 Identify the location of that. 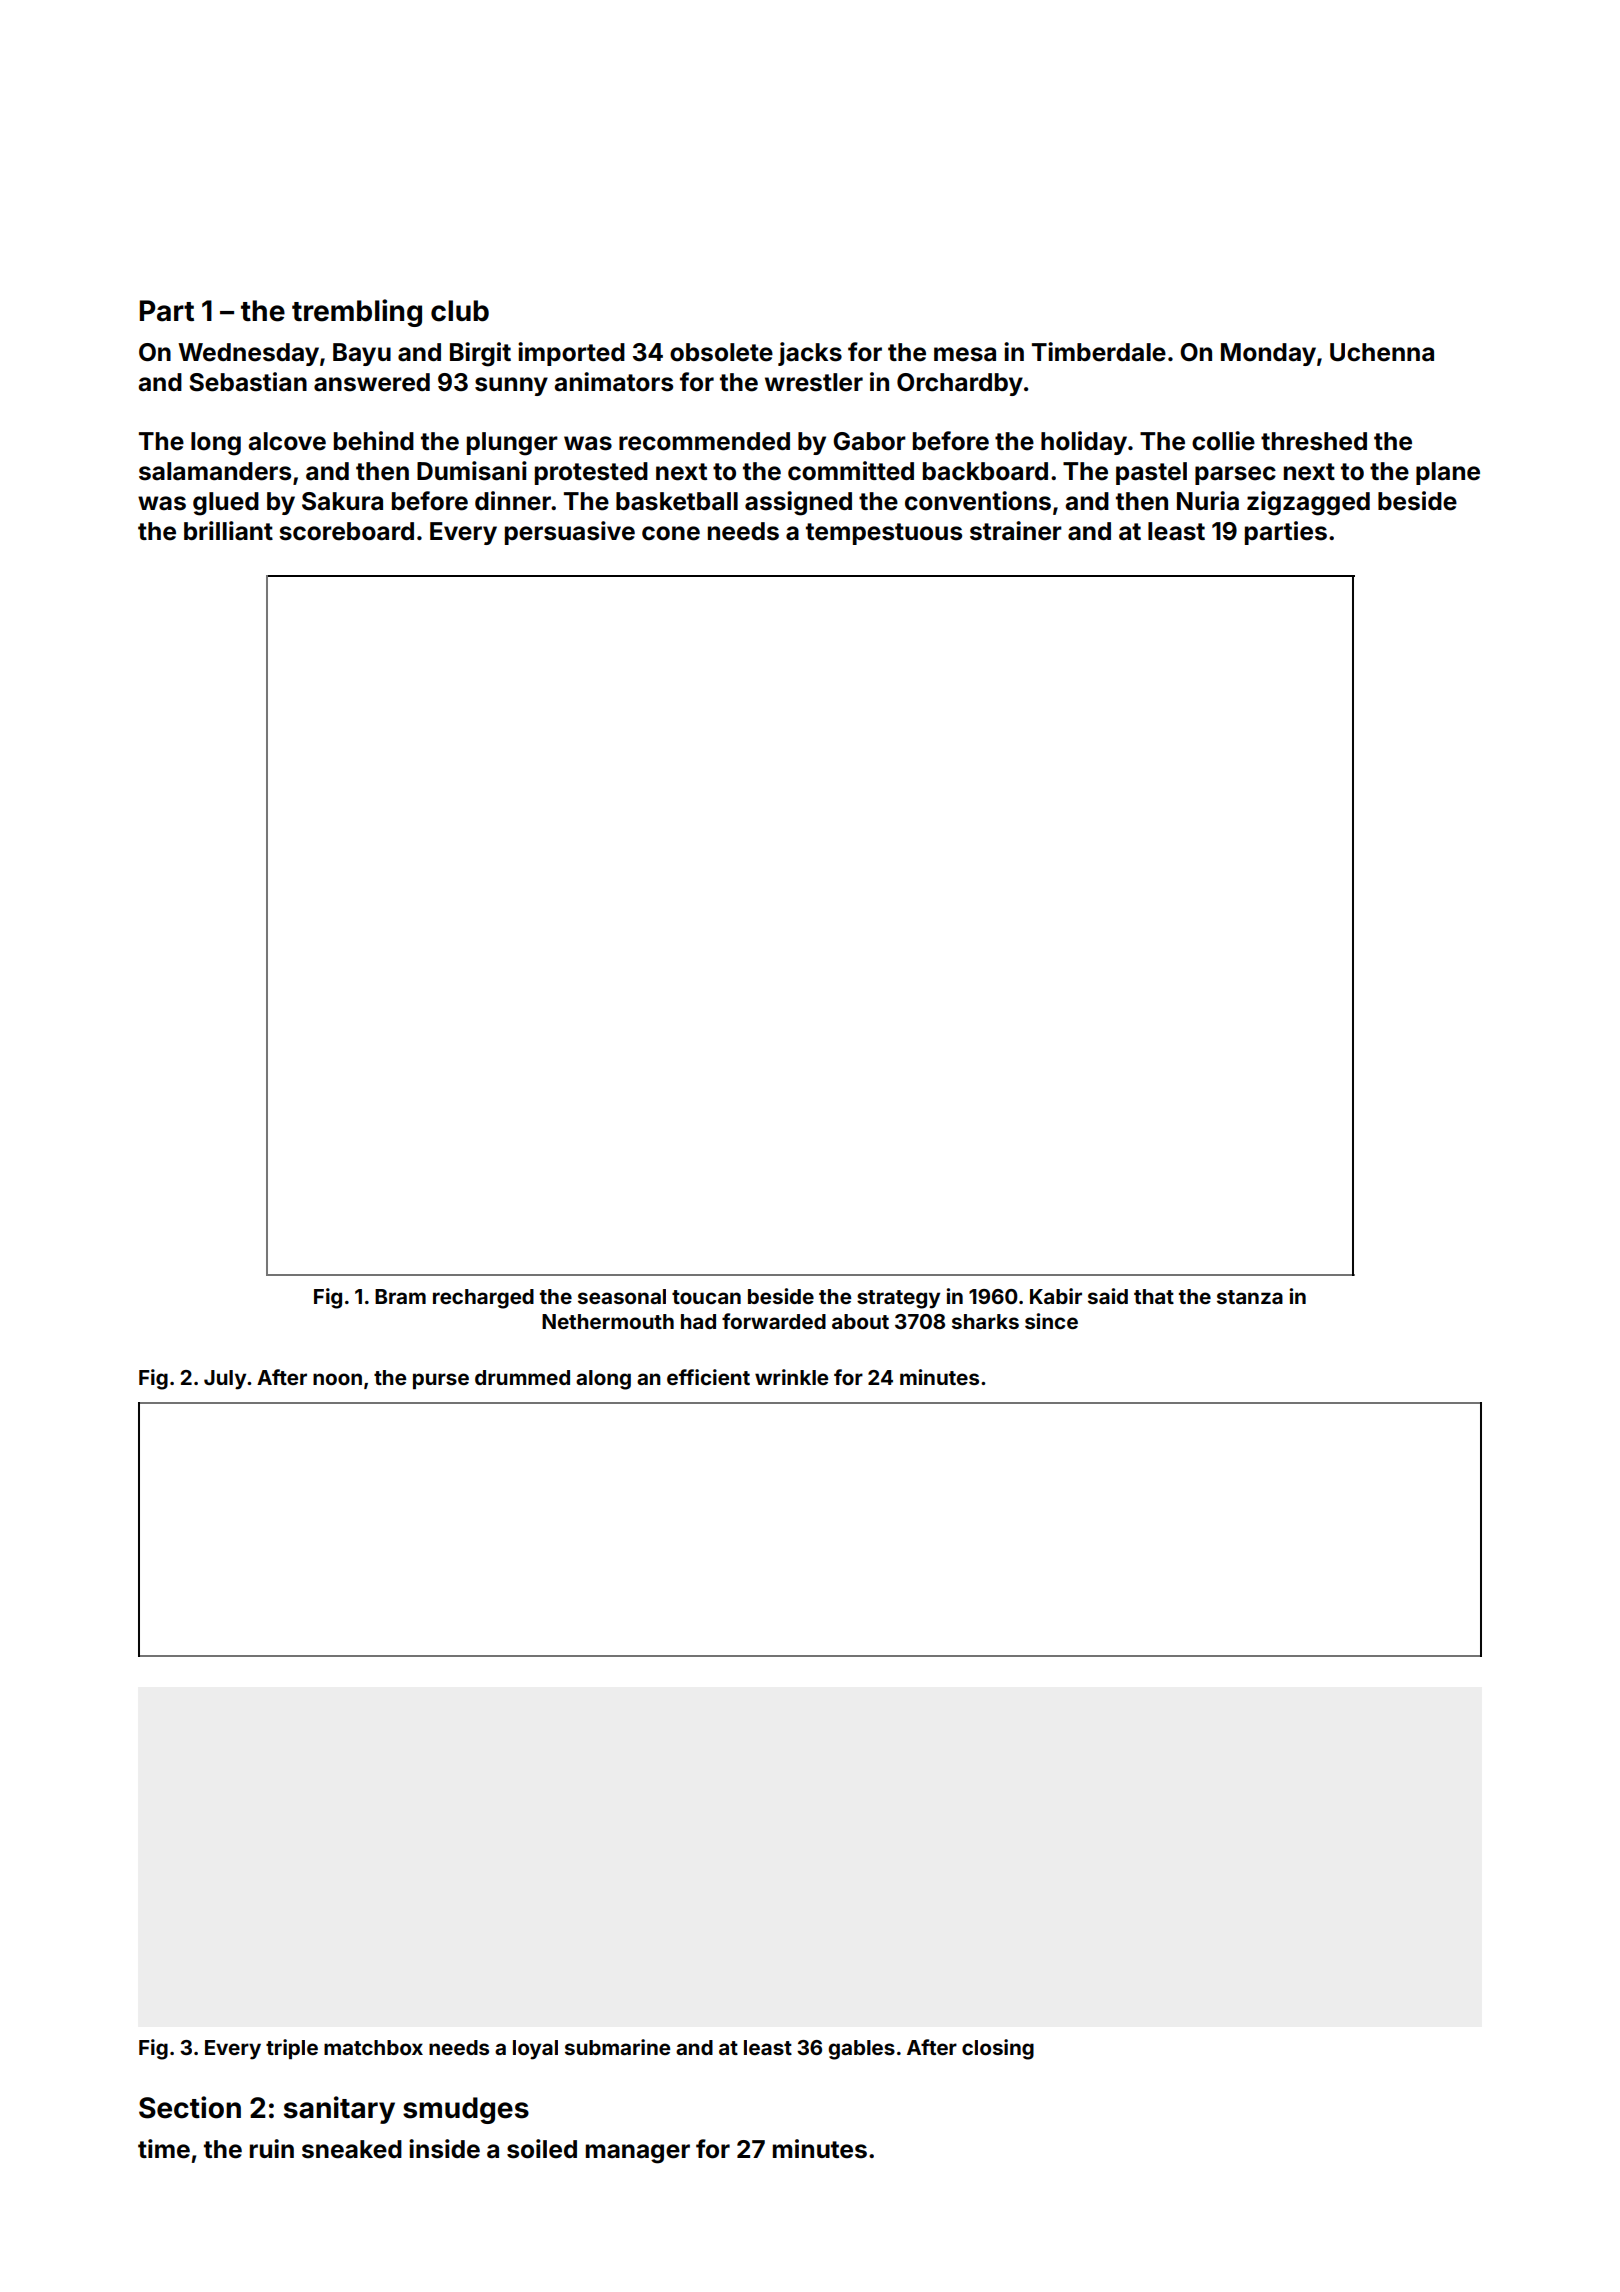
(1154, 1296).
